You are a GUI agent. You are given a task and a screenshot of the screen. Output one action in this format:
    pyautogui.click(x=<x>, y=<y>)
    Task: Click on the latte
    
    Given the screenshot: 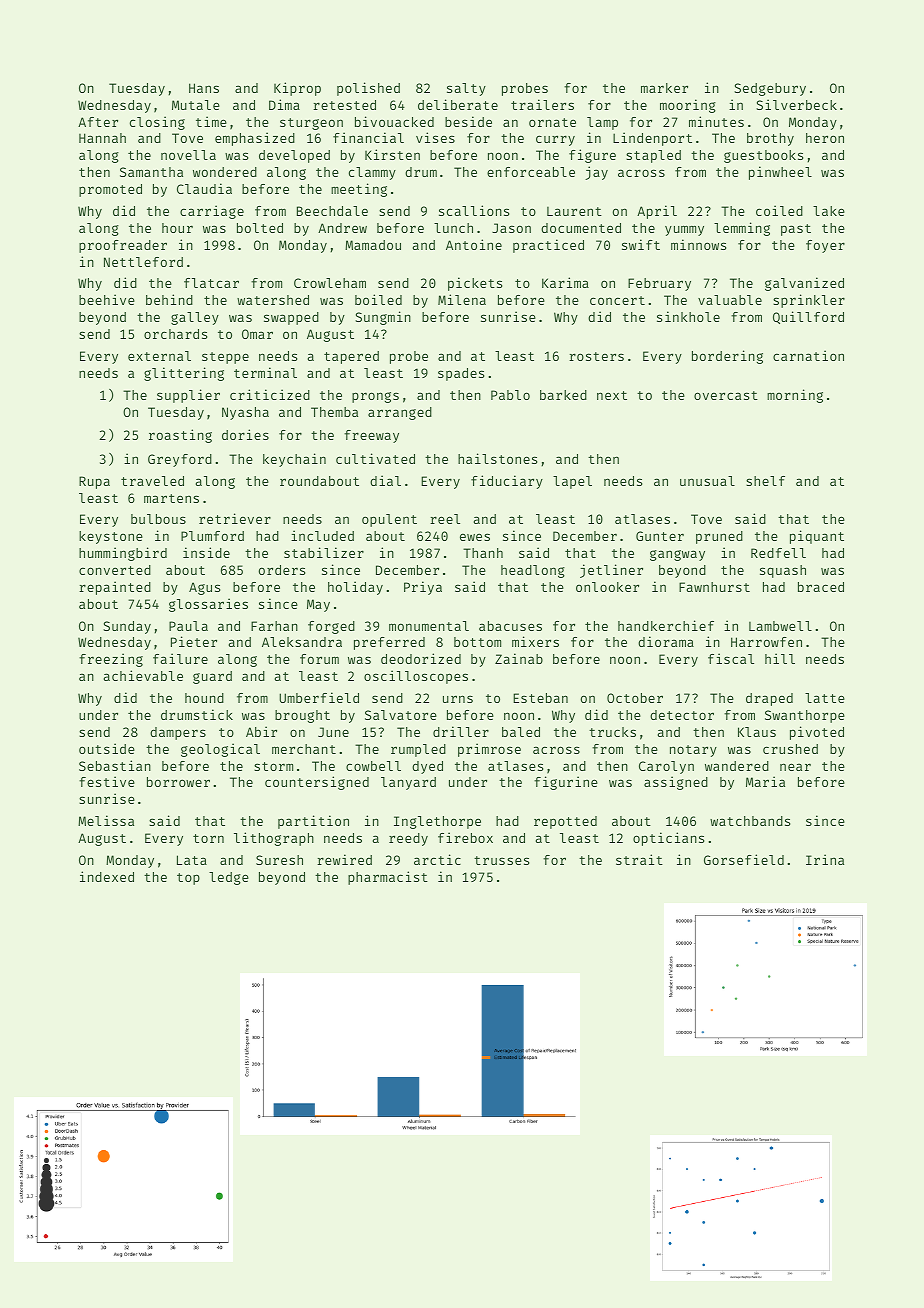 What is the action you would take?
    pyautogui.click(x=825, y=698)
